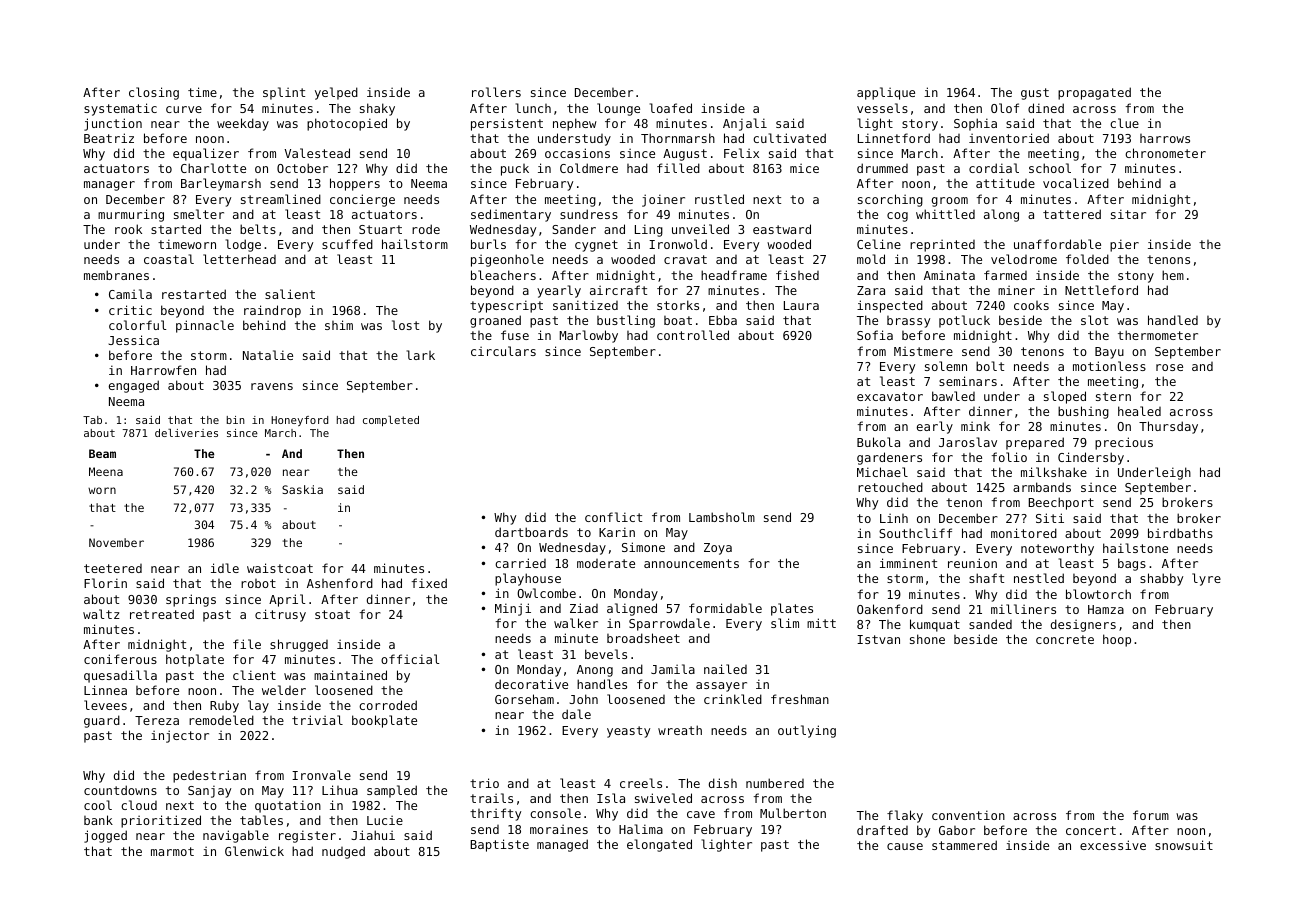  What do you see at coordinates (725, 608) in the document?
I see `formidable` at bounding box center [725, 608].
